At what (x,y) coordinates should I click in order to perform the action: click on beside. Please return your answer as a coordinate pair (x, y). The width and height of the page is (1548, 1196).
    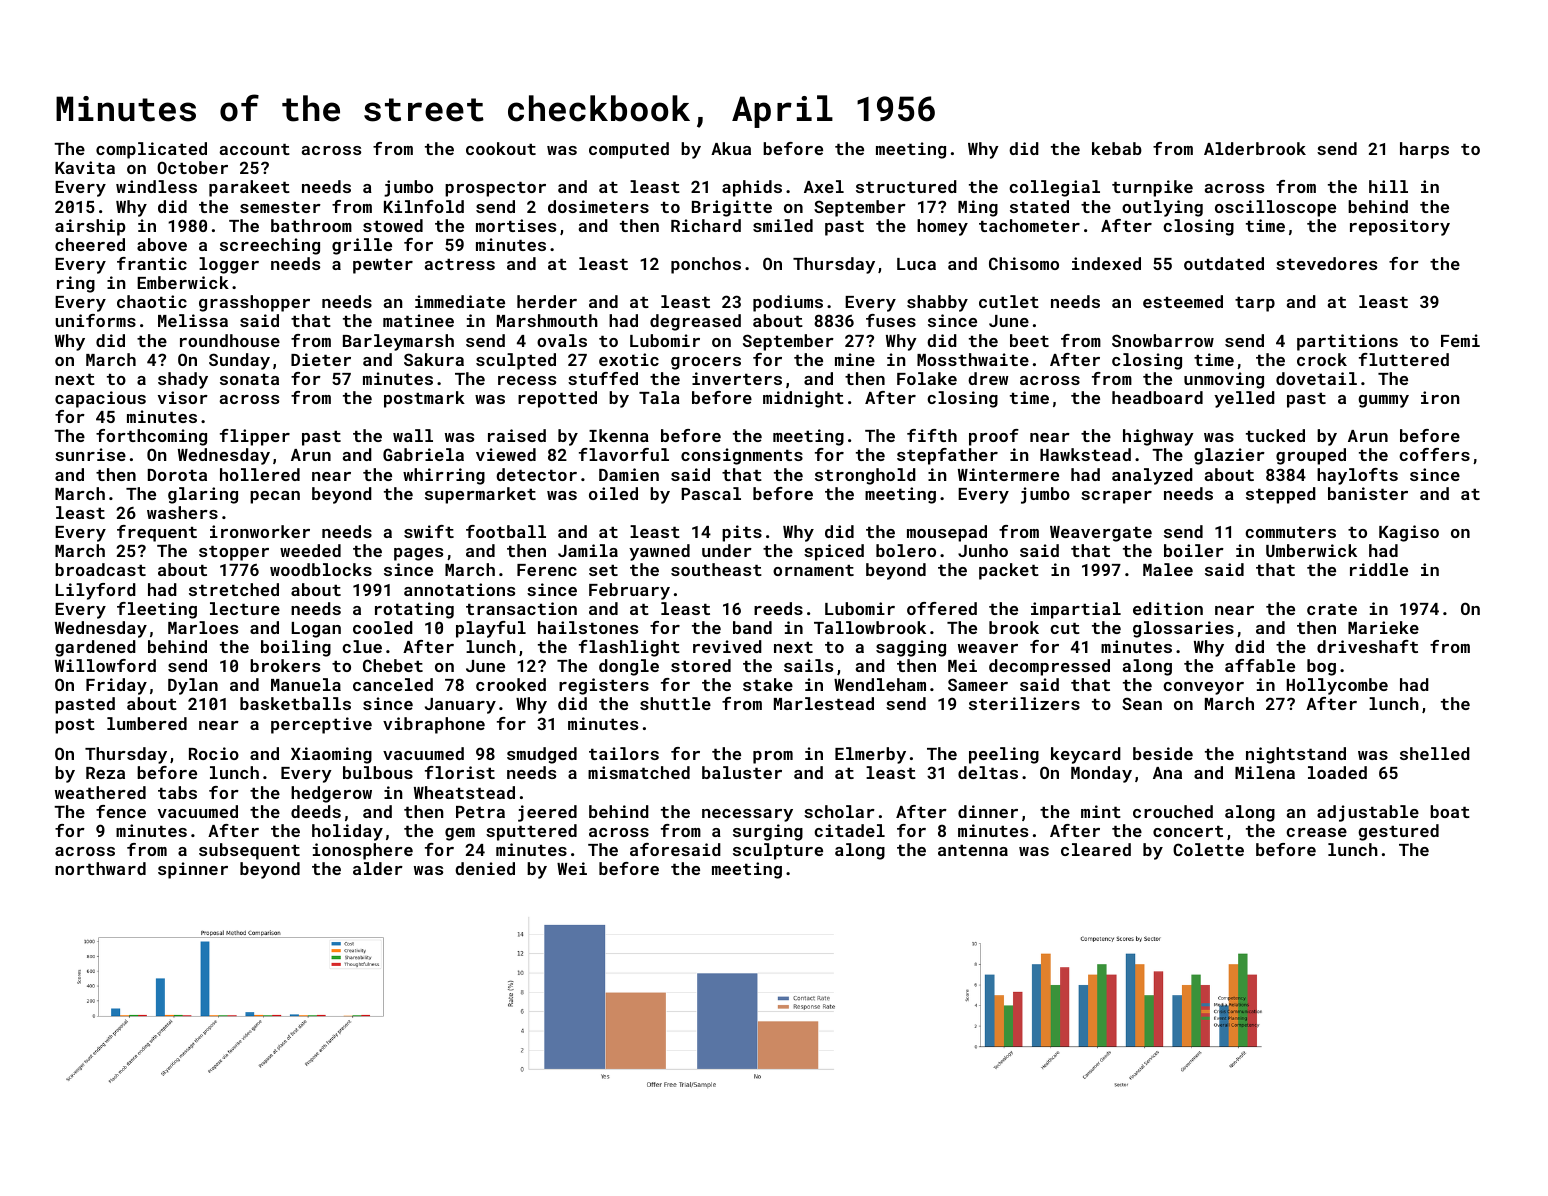
    Looking at the image, I should click on (1163, 753).
